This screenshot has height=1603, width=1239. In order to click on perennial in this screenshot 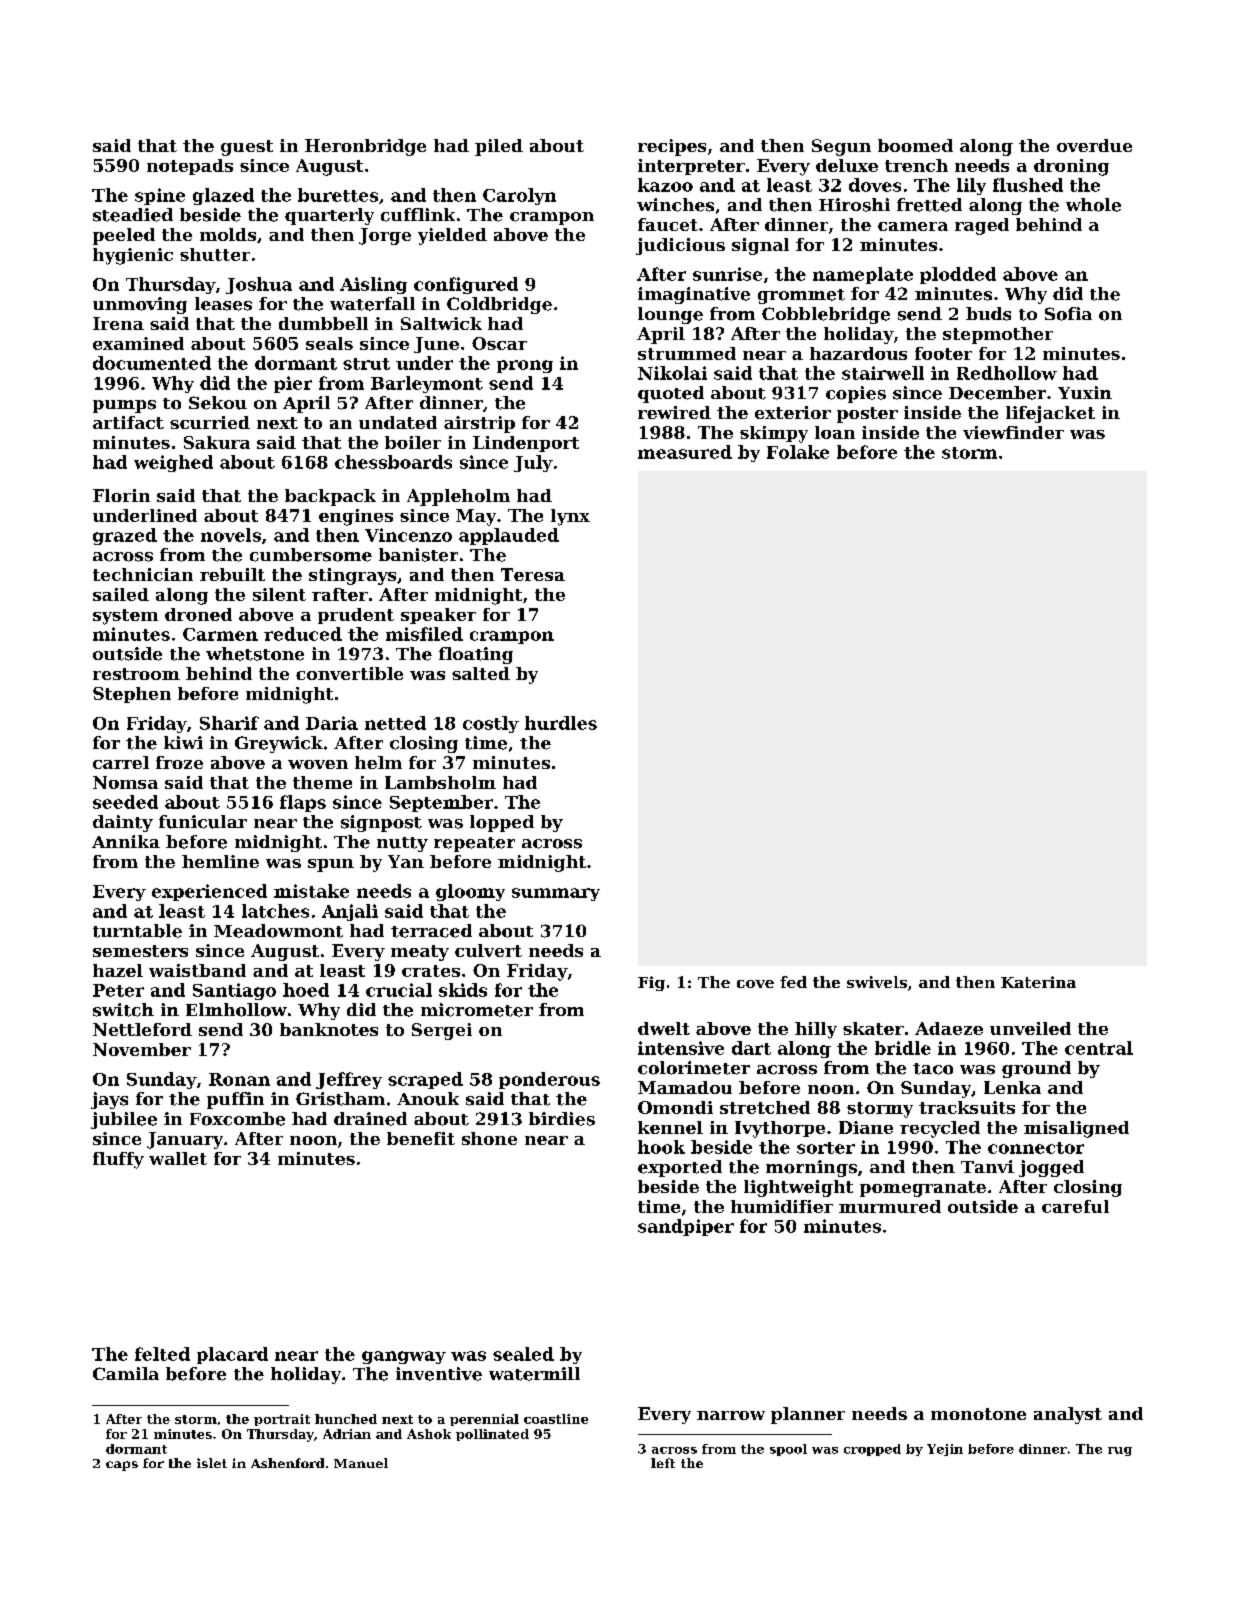, I will do `click(484, 1420)`.
